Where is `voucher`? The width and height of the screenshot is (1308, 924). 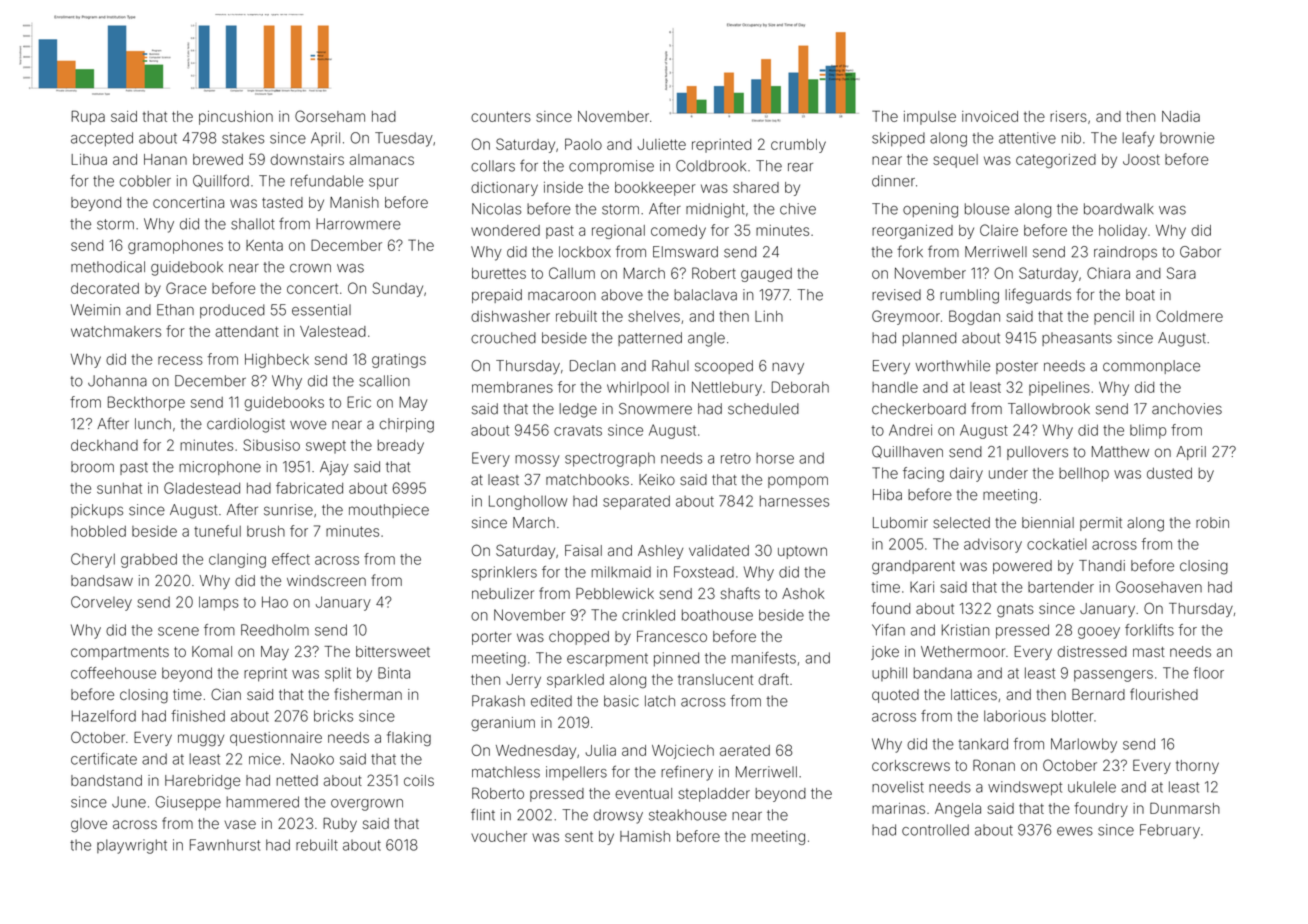 voucher is located at coordinates (499, 836).
